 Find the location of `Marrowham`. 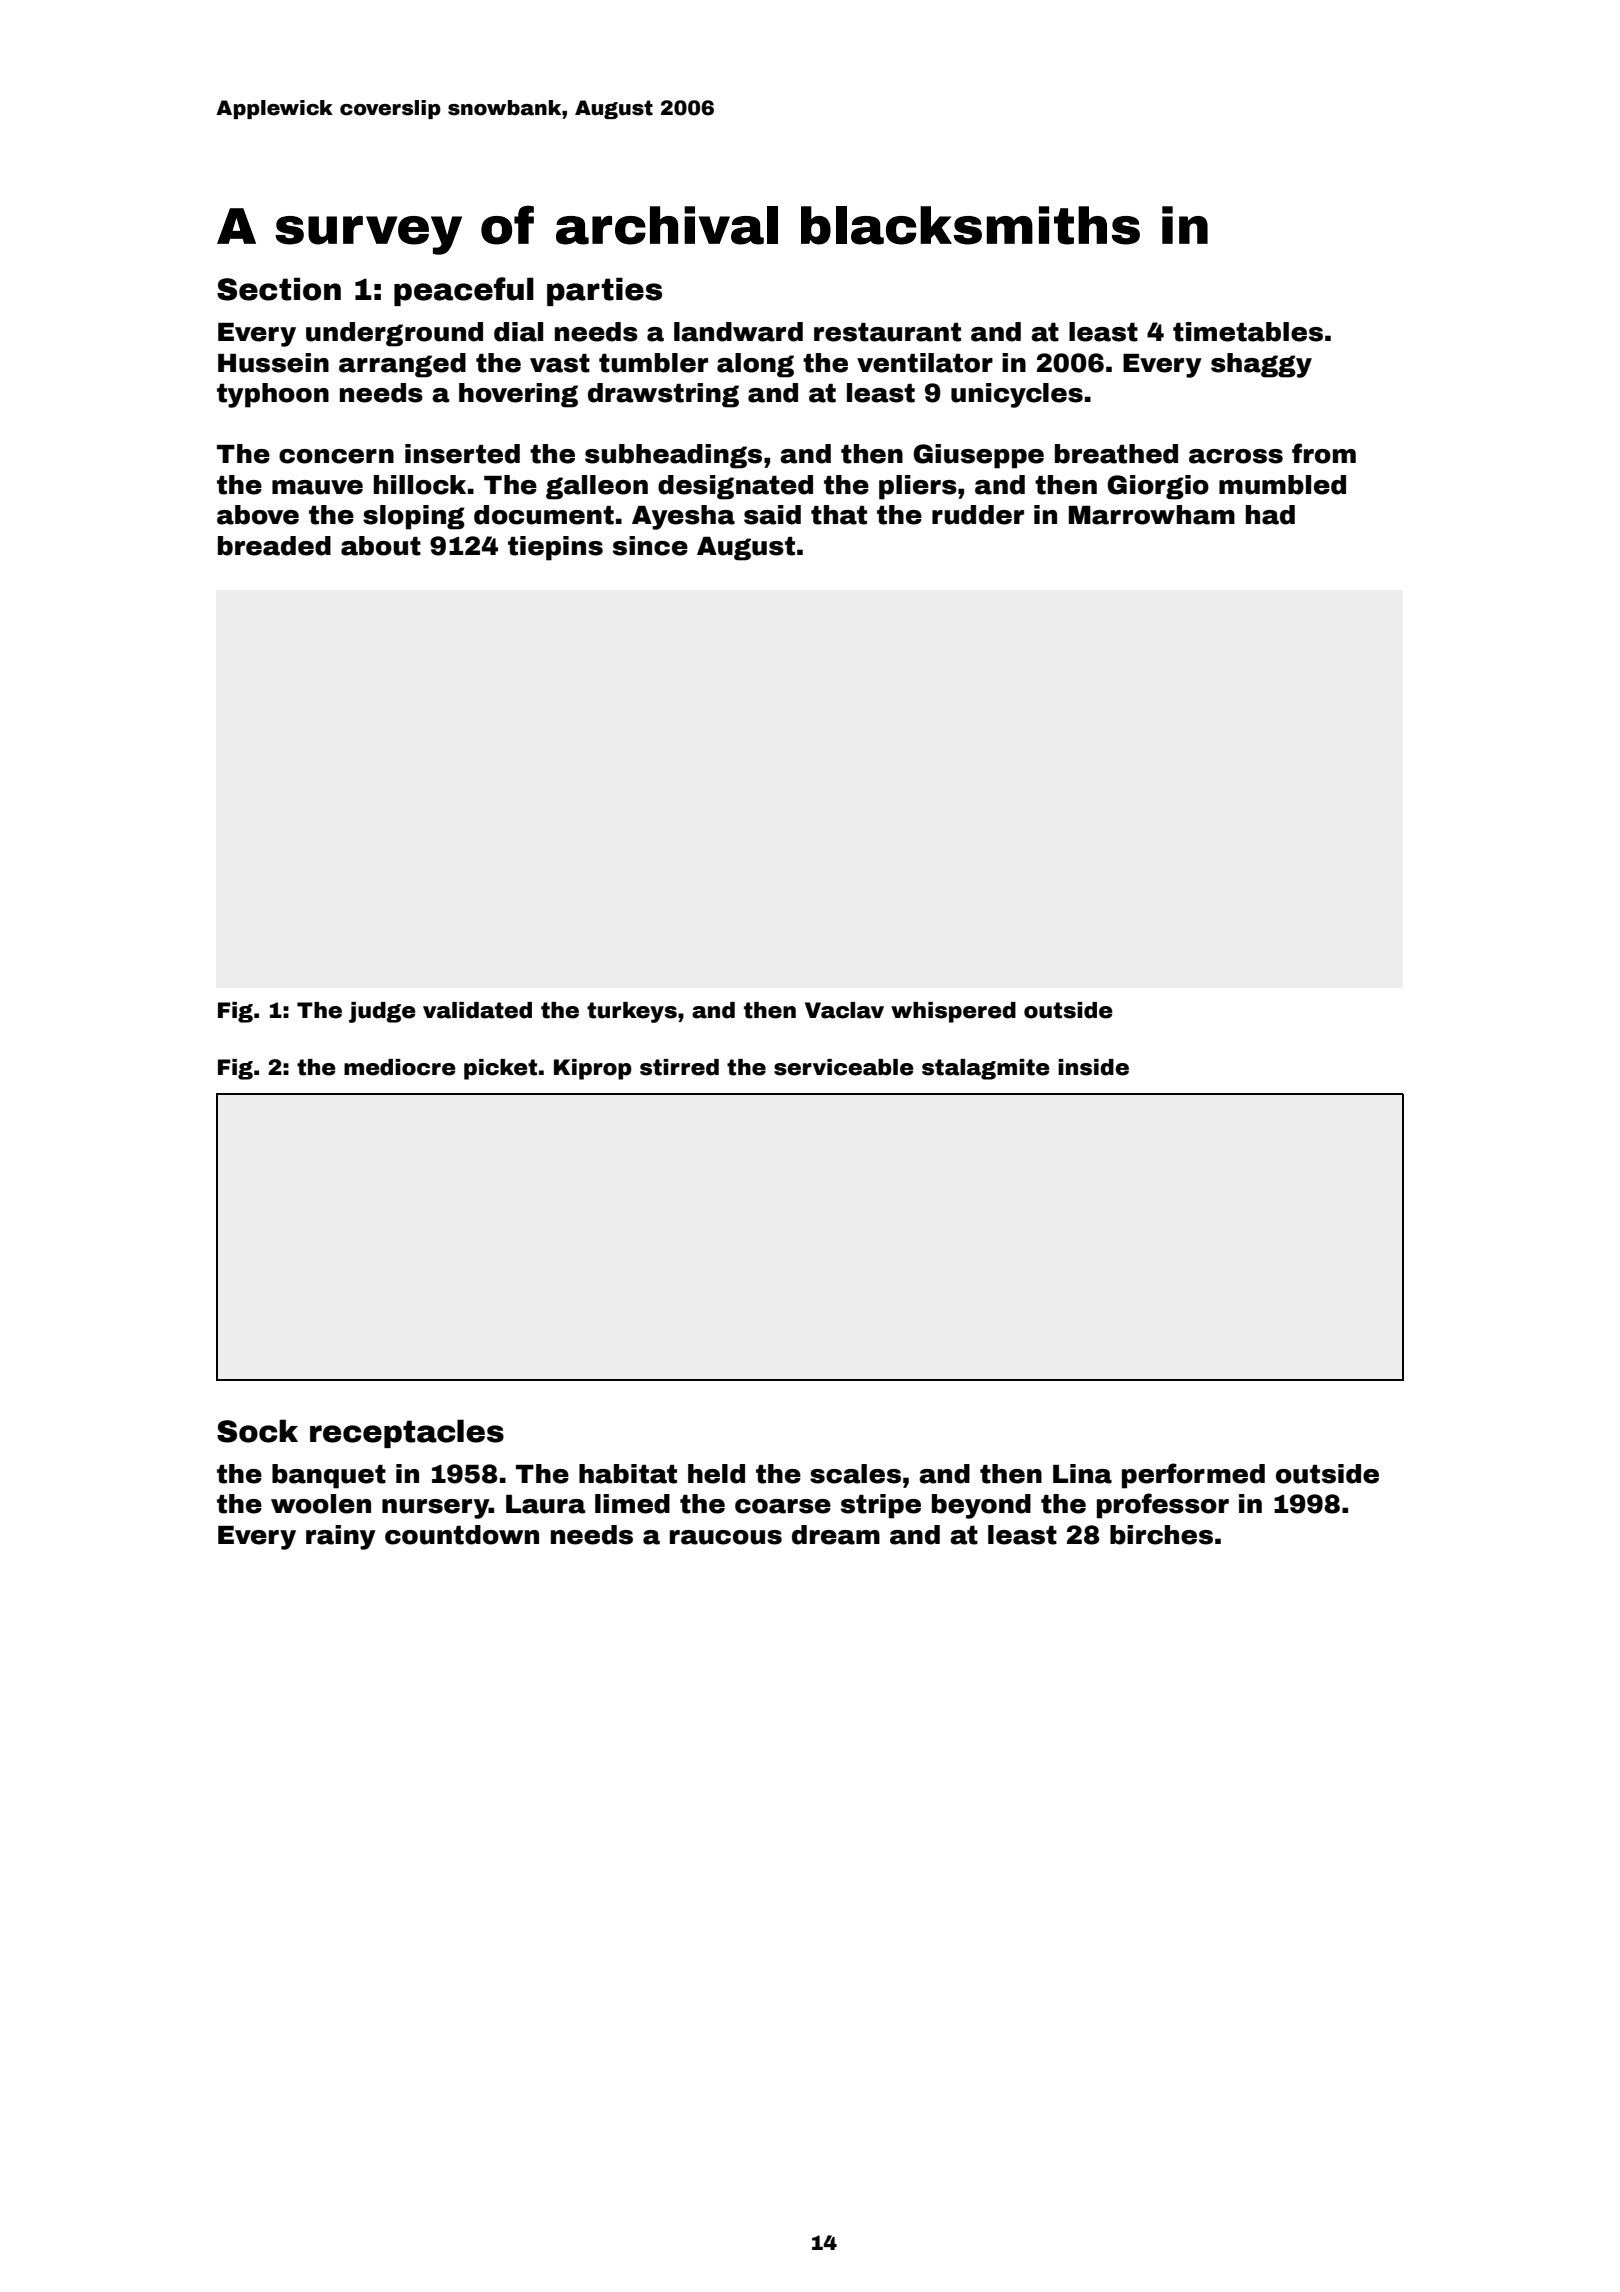

Marrowham is located at coordinates (1152, 515).
